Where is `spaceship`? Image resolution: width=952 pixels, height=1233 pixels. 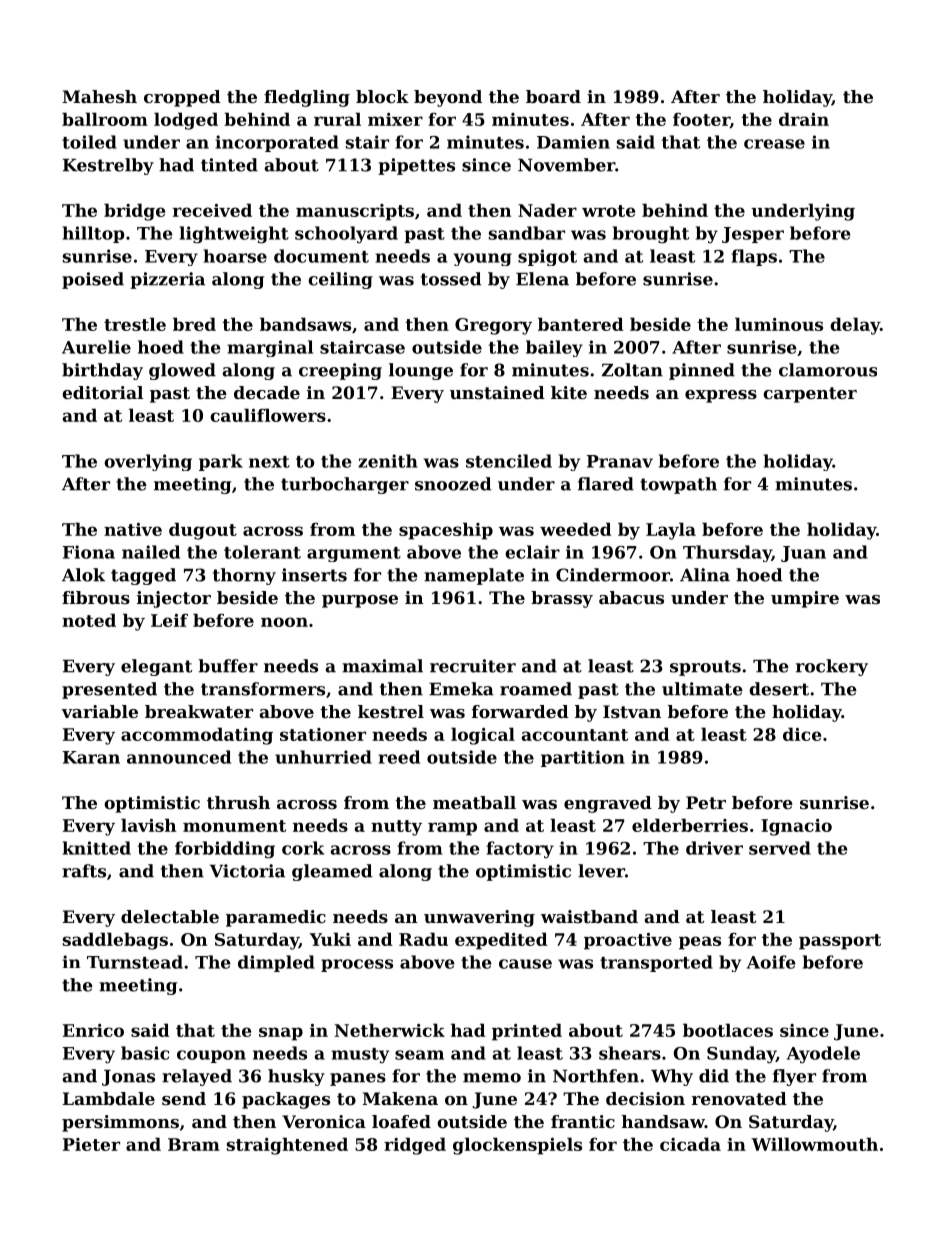 spaceship is located at coordinates (446, 531).
